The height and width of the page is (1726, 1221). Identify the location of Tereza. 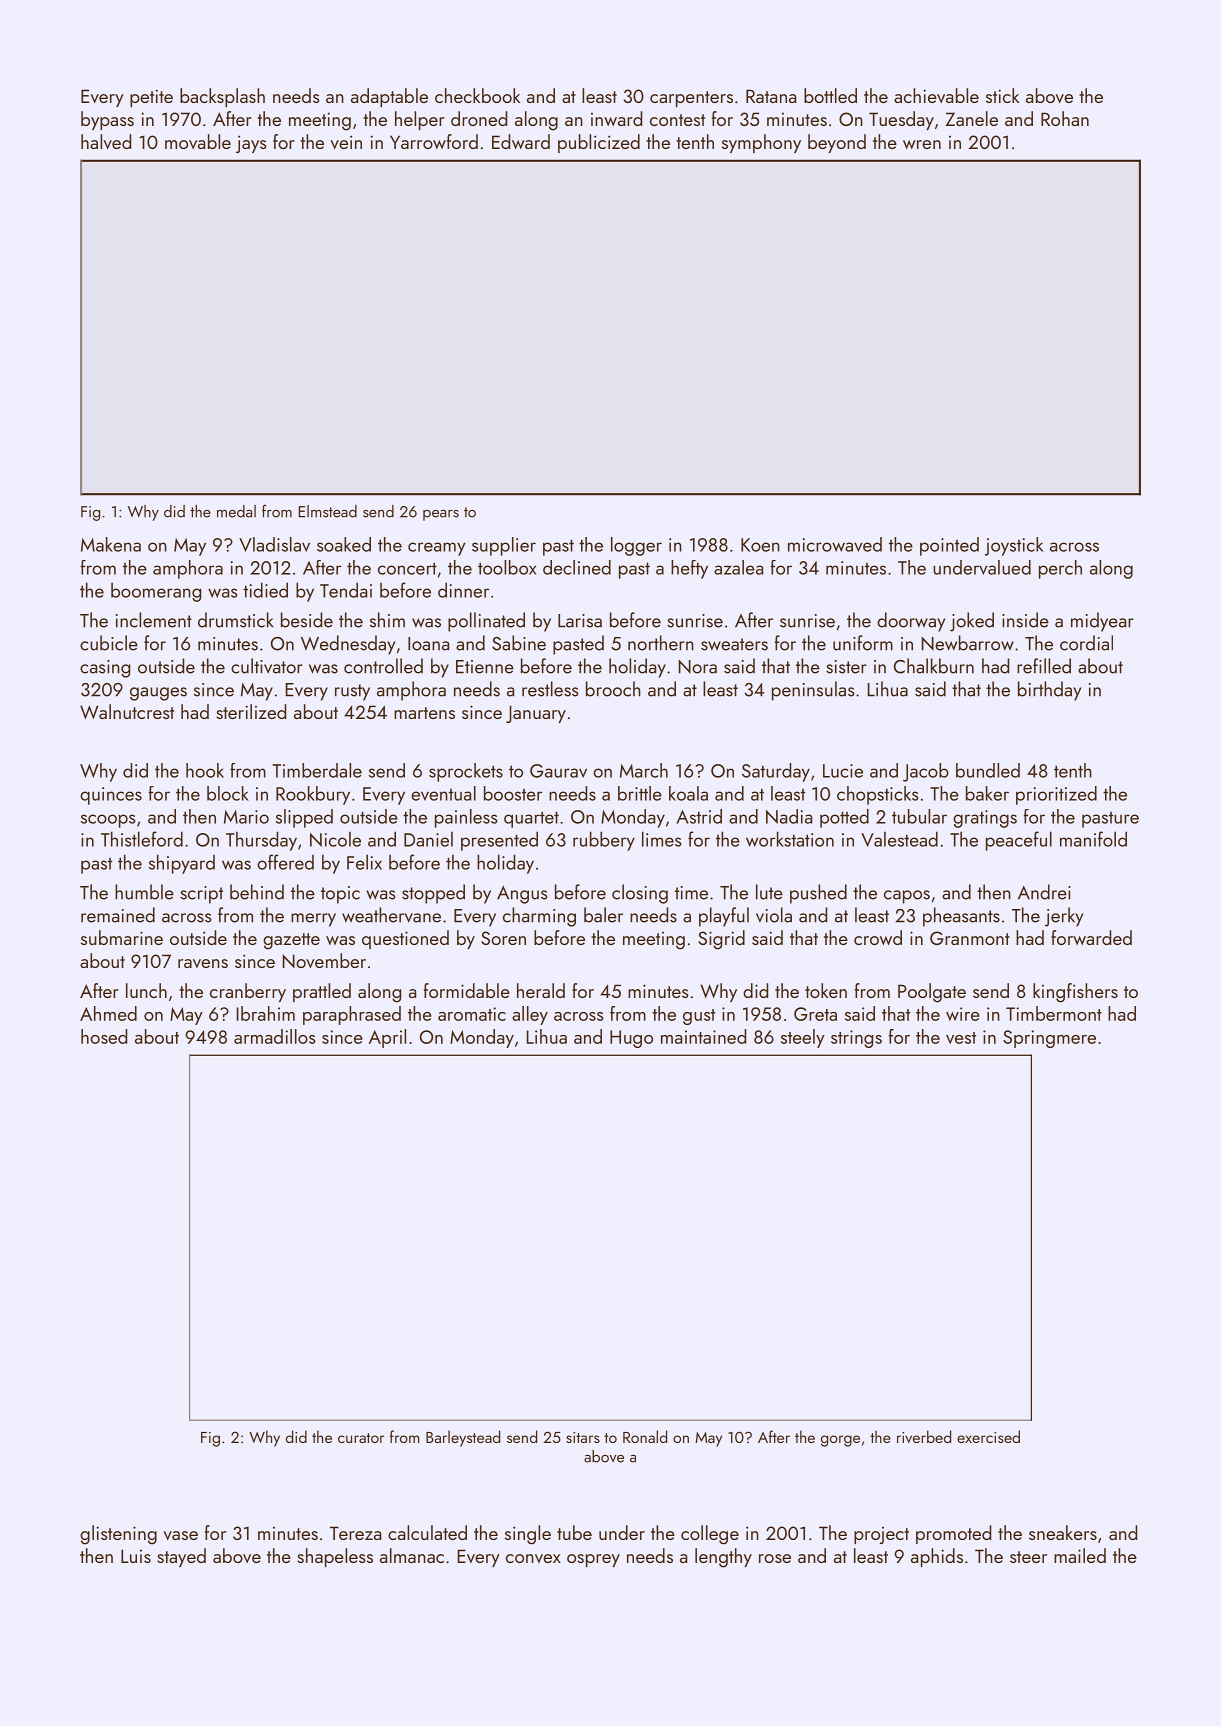
(355, 1533).
